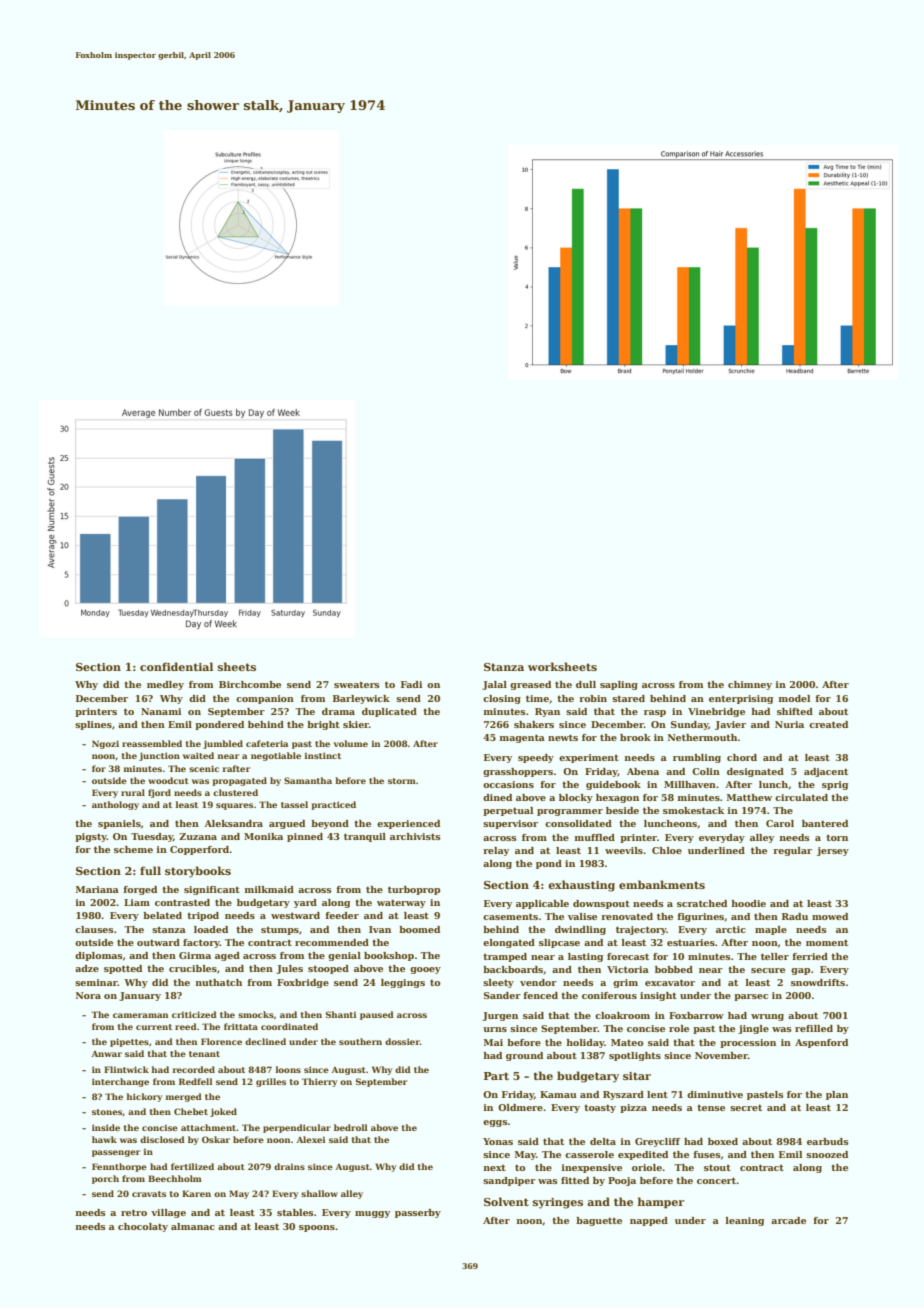 This screenshot has height=1308, width=924. Describe the element at coordinates (716, 712) in the screenshot. I see `Vinebridge` at that location.
